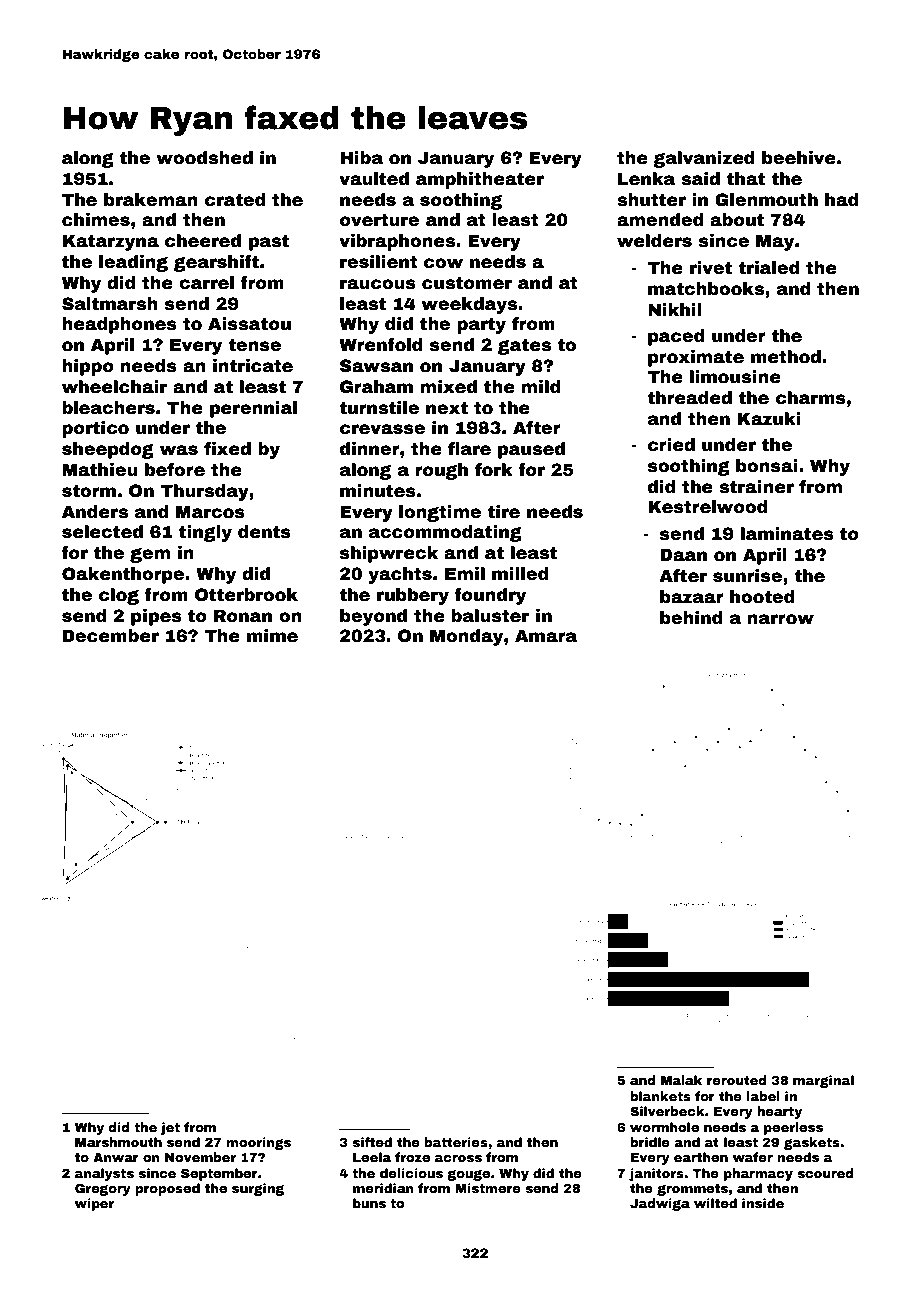 This page has height=1308, width=924. I want to click on Saltmarsh, so click(110, 304).
